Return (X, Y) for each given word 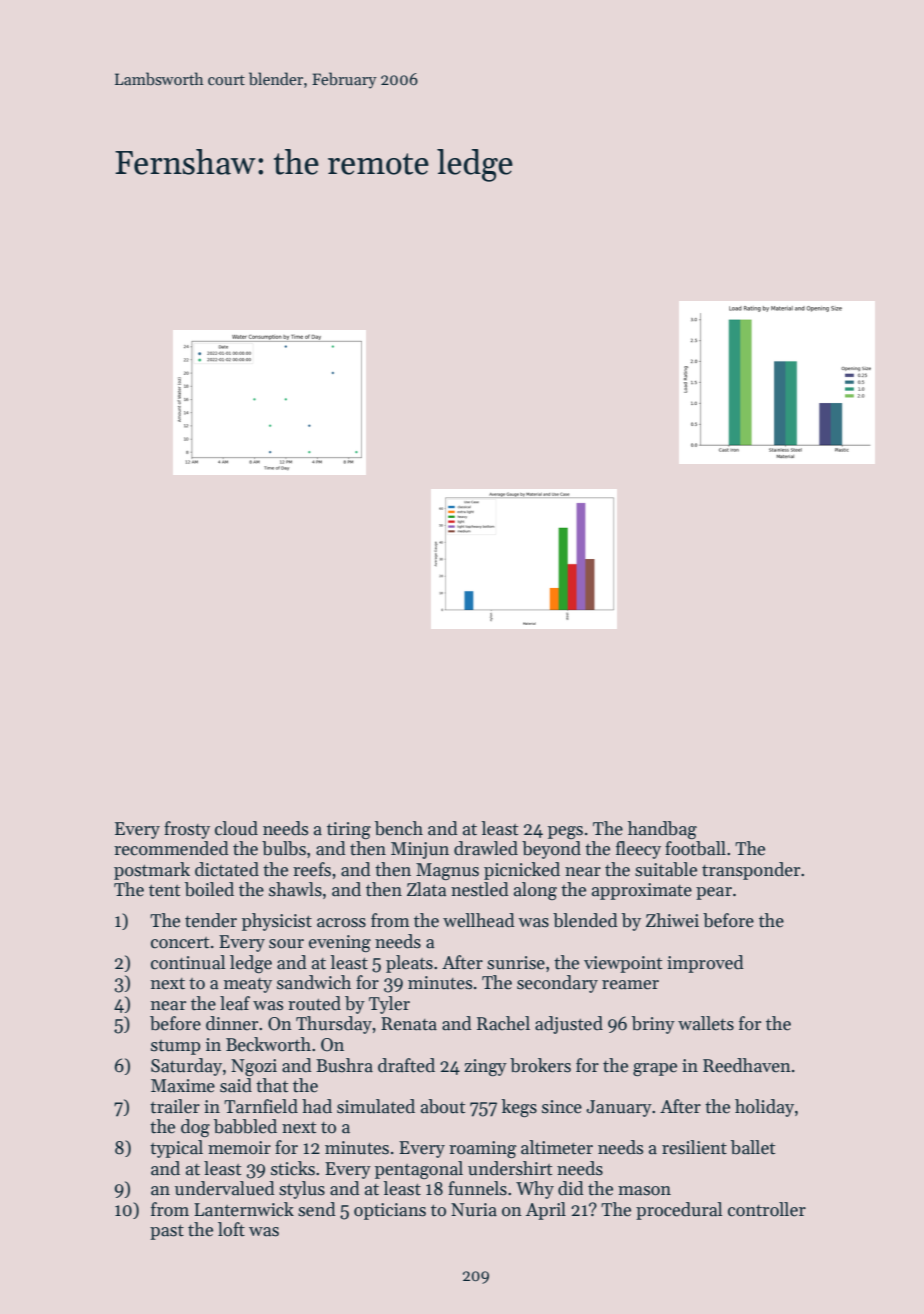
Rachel (503, 1023)
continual (188, 962)
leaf (235, 1003)
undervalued (225, 1188)
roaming (483, 1149)
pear (714, 893)
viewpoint (623, 964)
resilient (694, 1147)
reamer (630, 985)
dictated (227, 869)
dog (195, 1128)
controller (767, 1209)
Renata (409, 1024)
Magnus (447, 871)
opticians (390, 1211)
